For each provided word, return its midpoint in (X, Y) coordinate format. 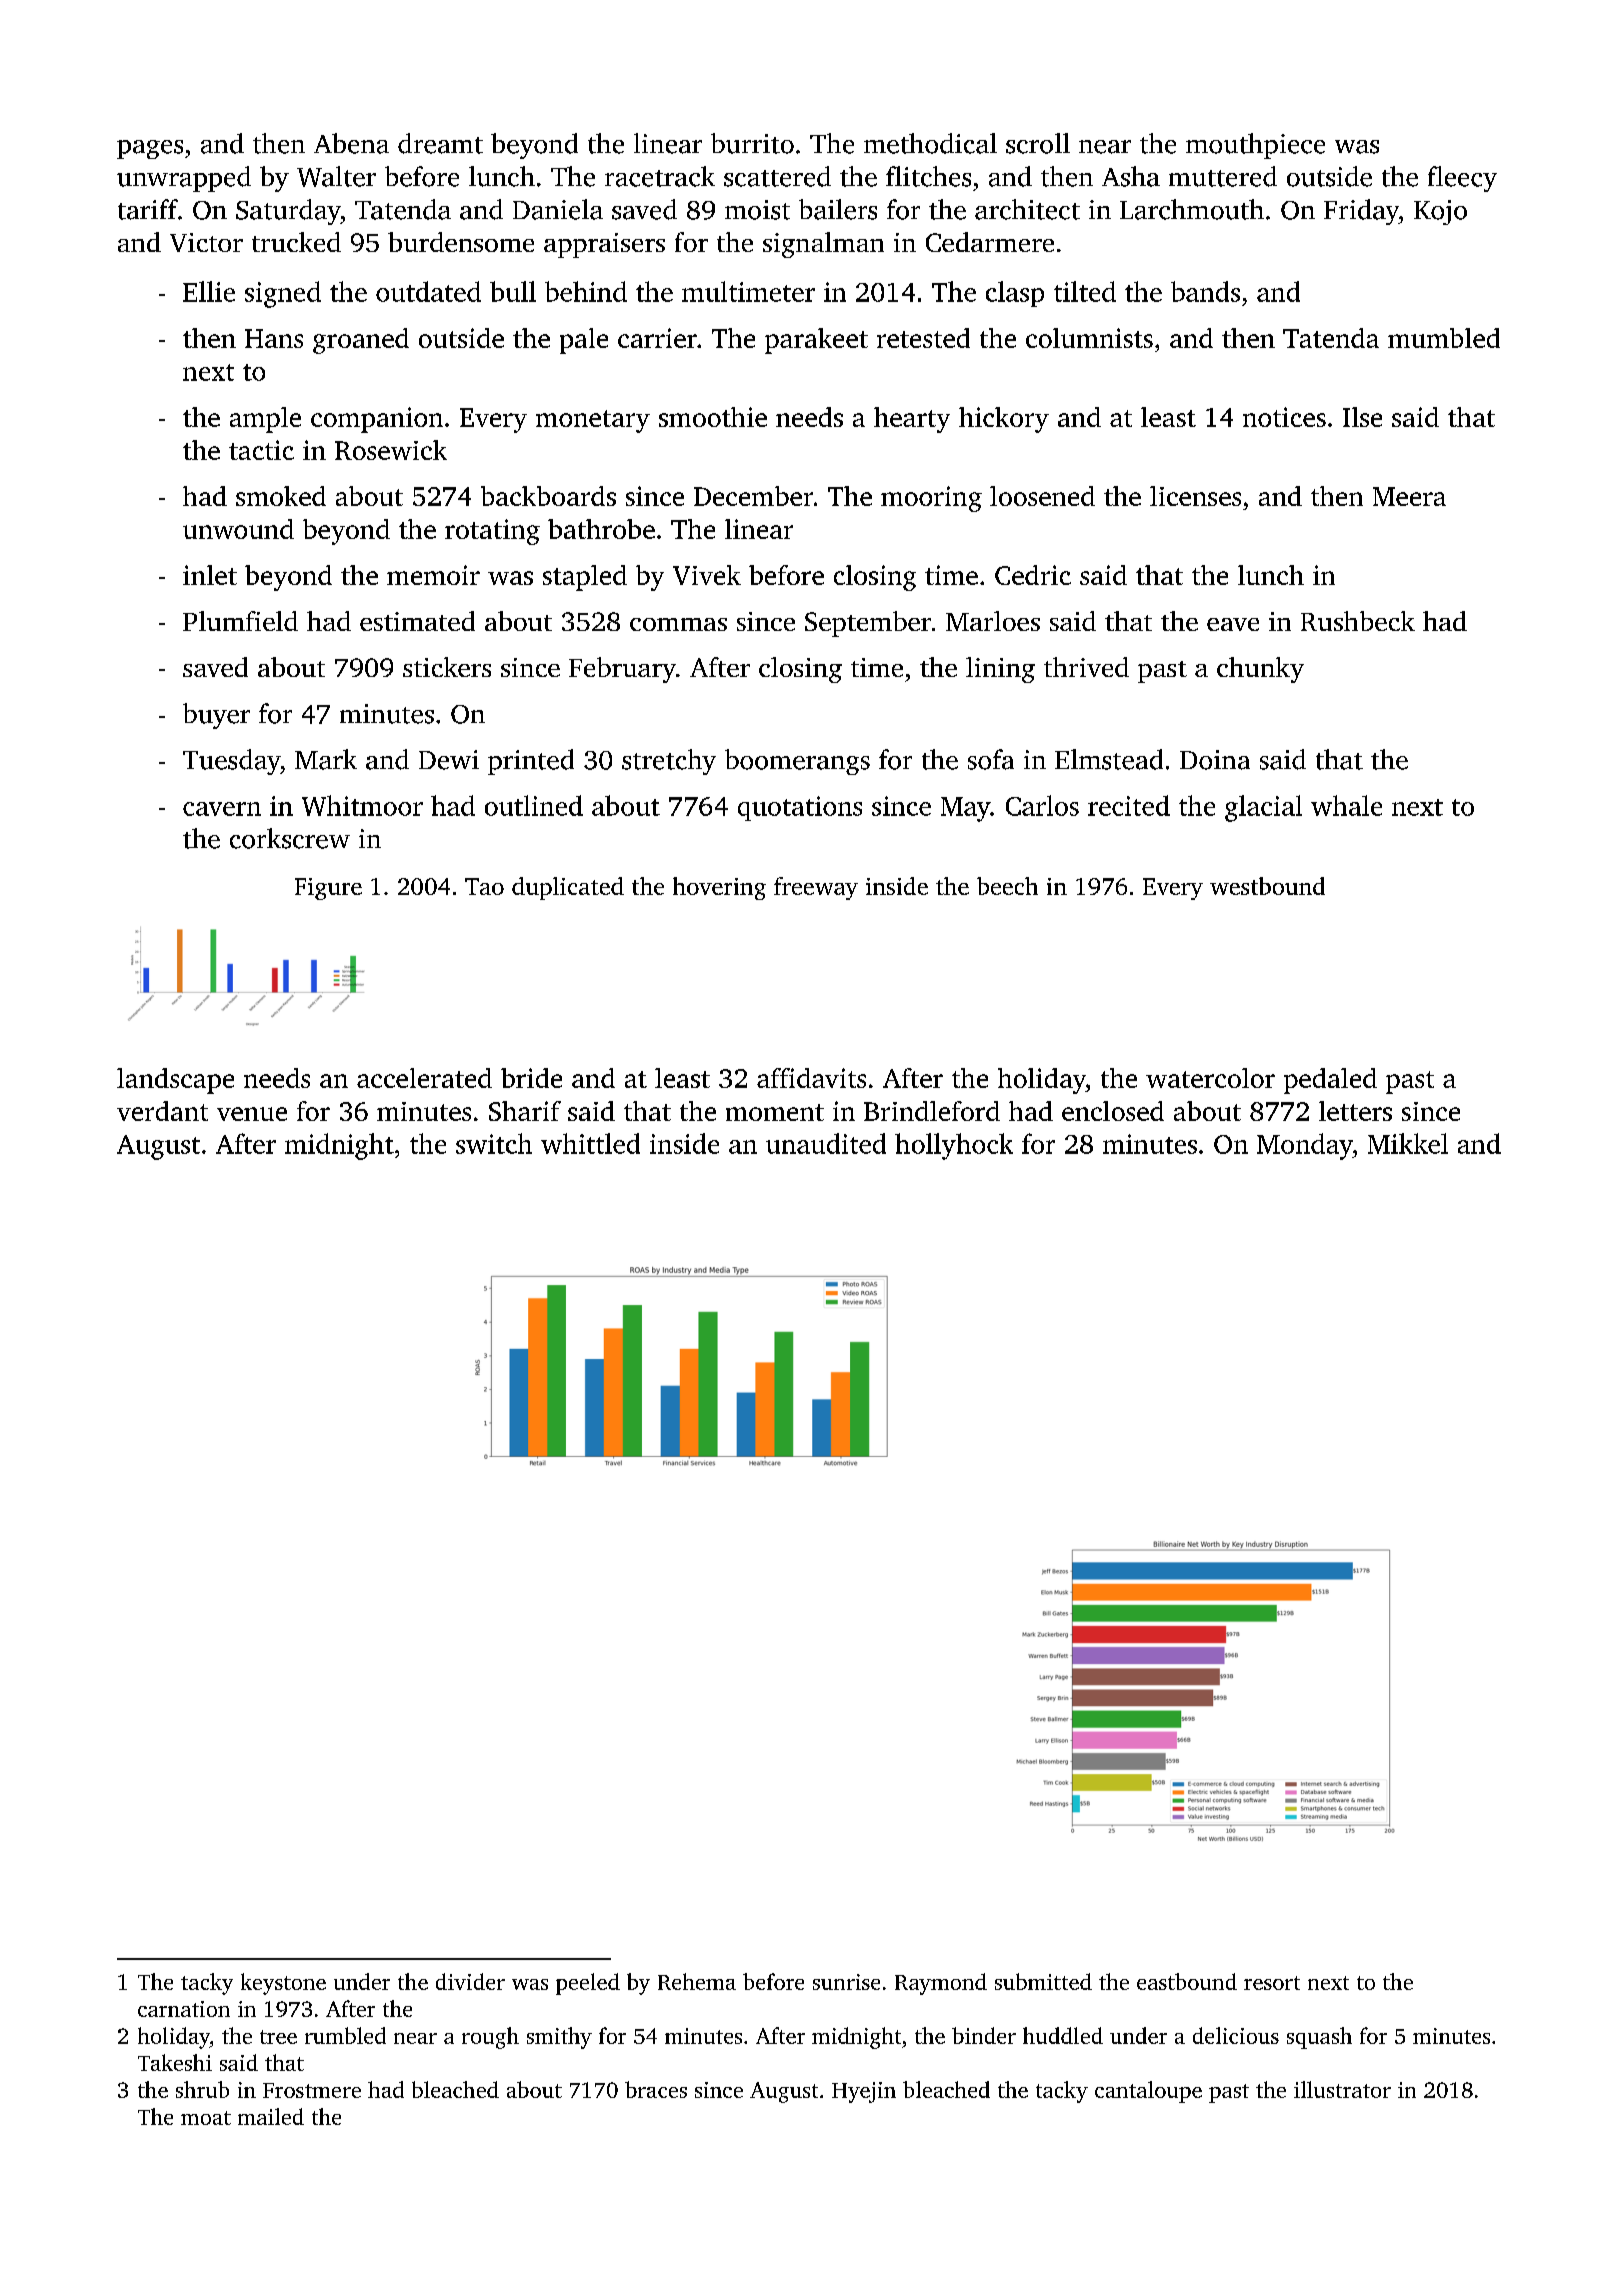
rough (490, 2038)
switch (494, 1143)
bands (1205, 291)
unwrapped (184, 179)
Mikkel (1408, 1143)
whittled (590, 1143)
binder (984, 2035)
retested (923, 338)
